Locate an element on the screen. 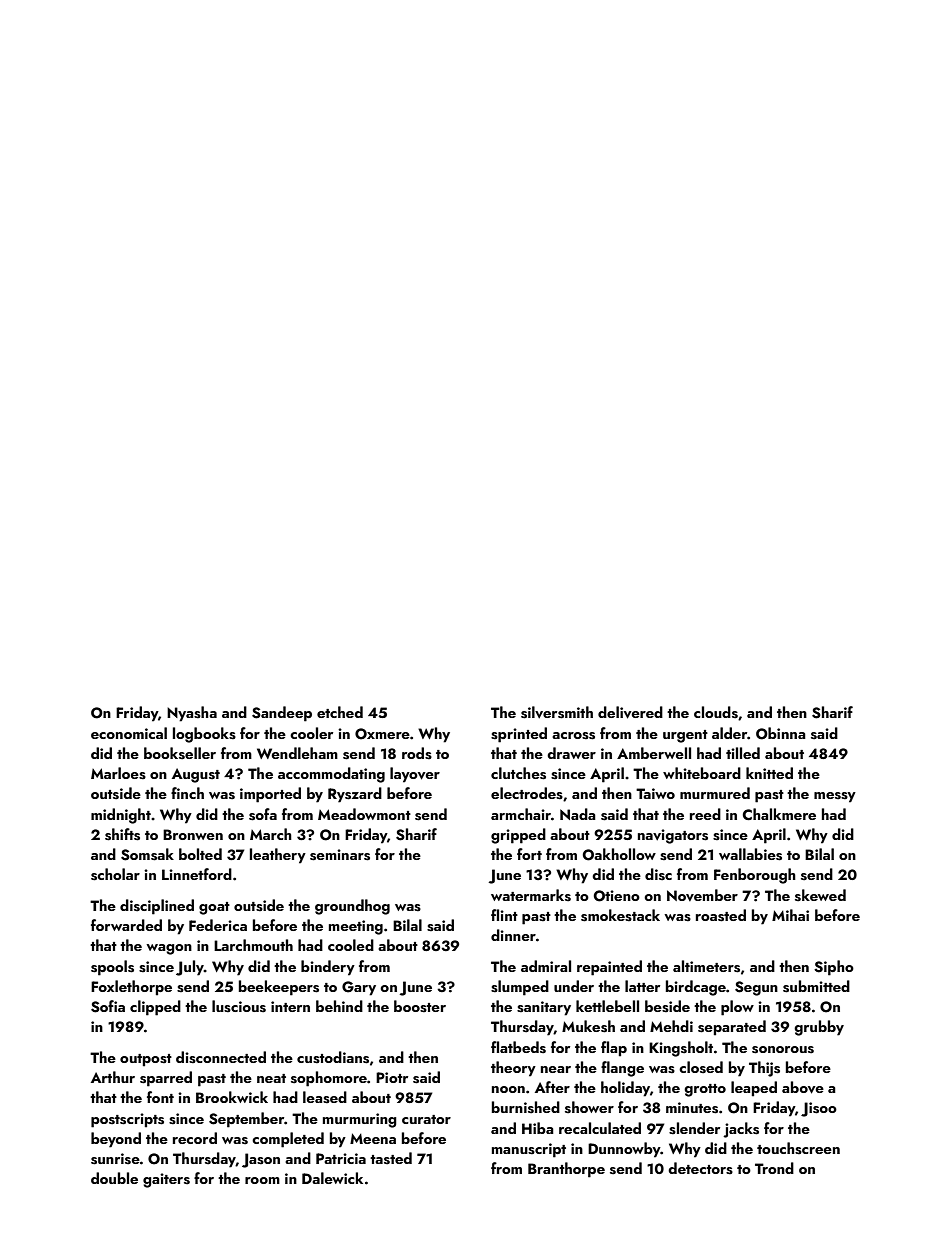  double is located at coordinates (114, 1178).
